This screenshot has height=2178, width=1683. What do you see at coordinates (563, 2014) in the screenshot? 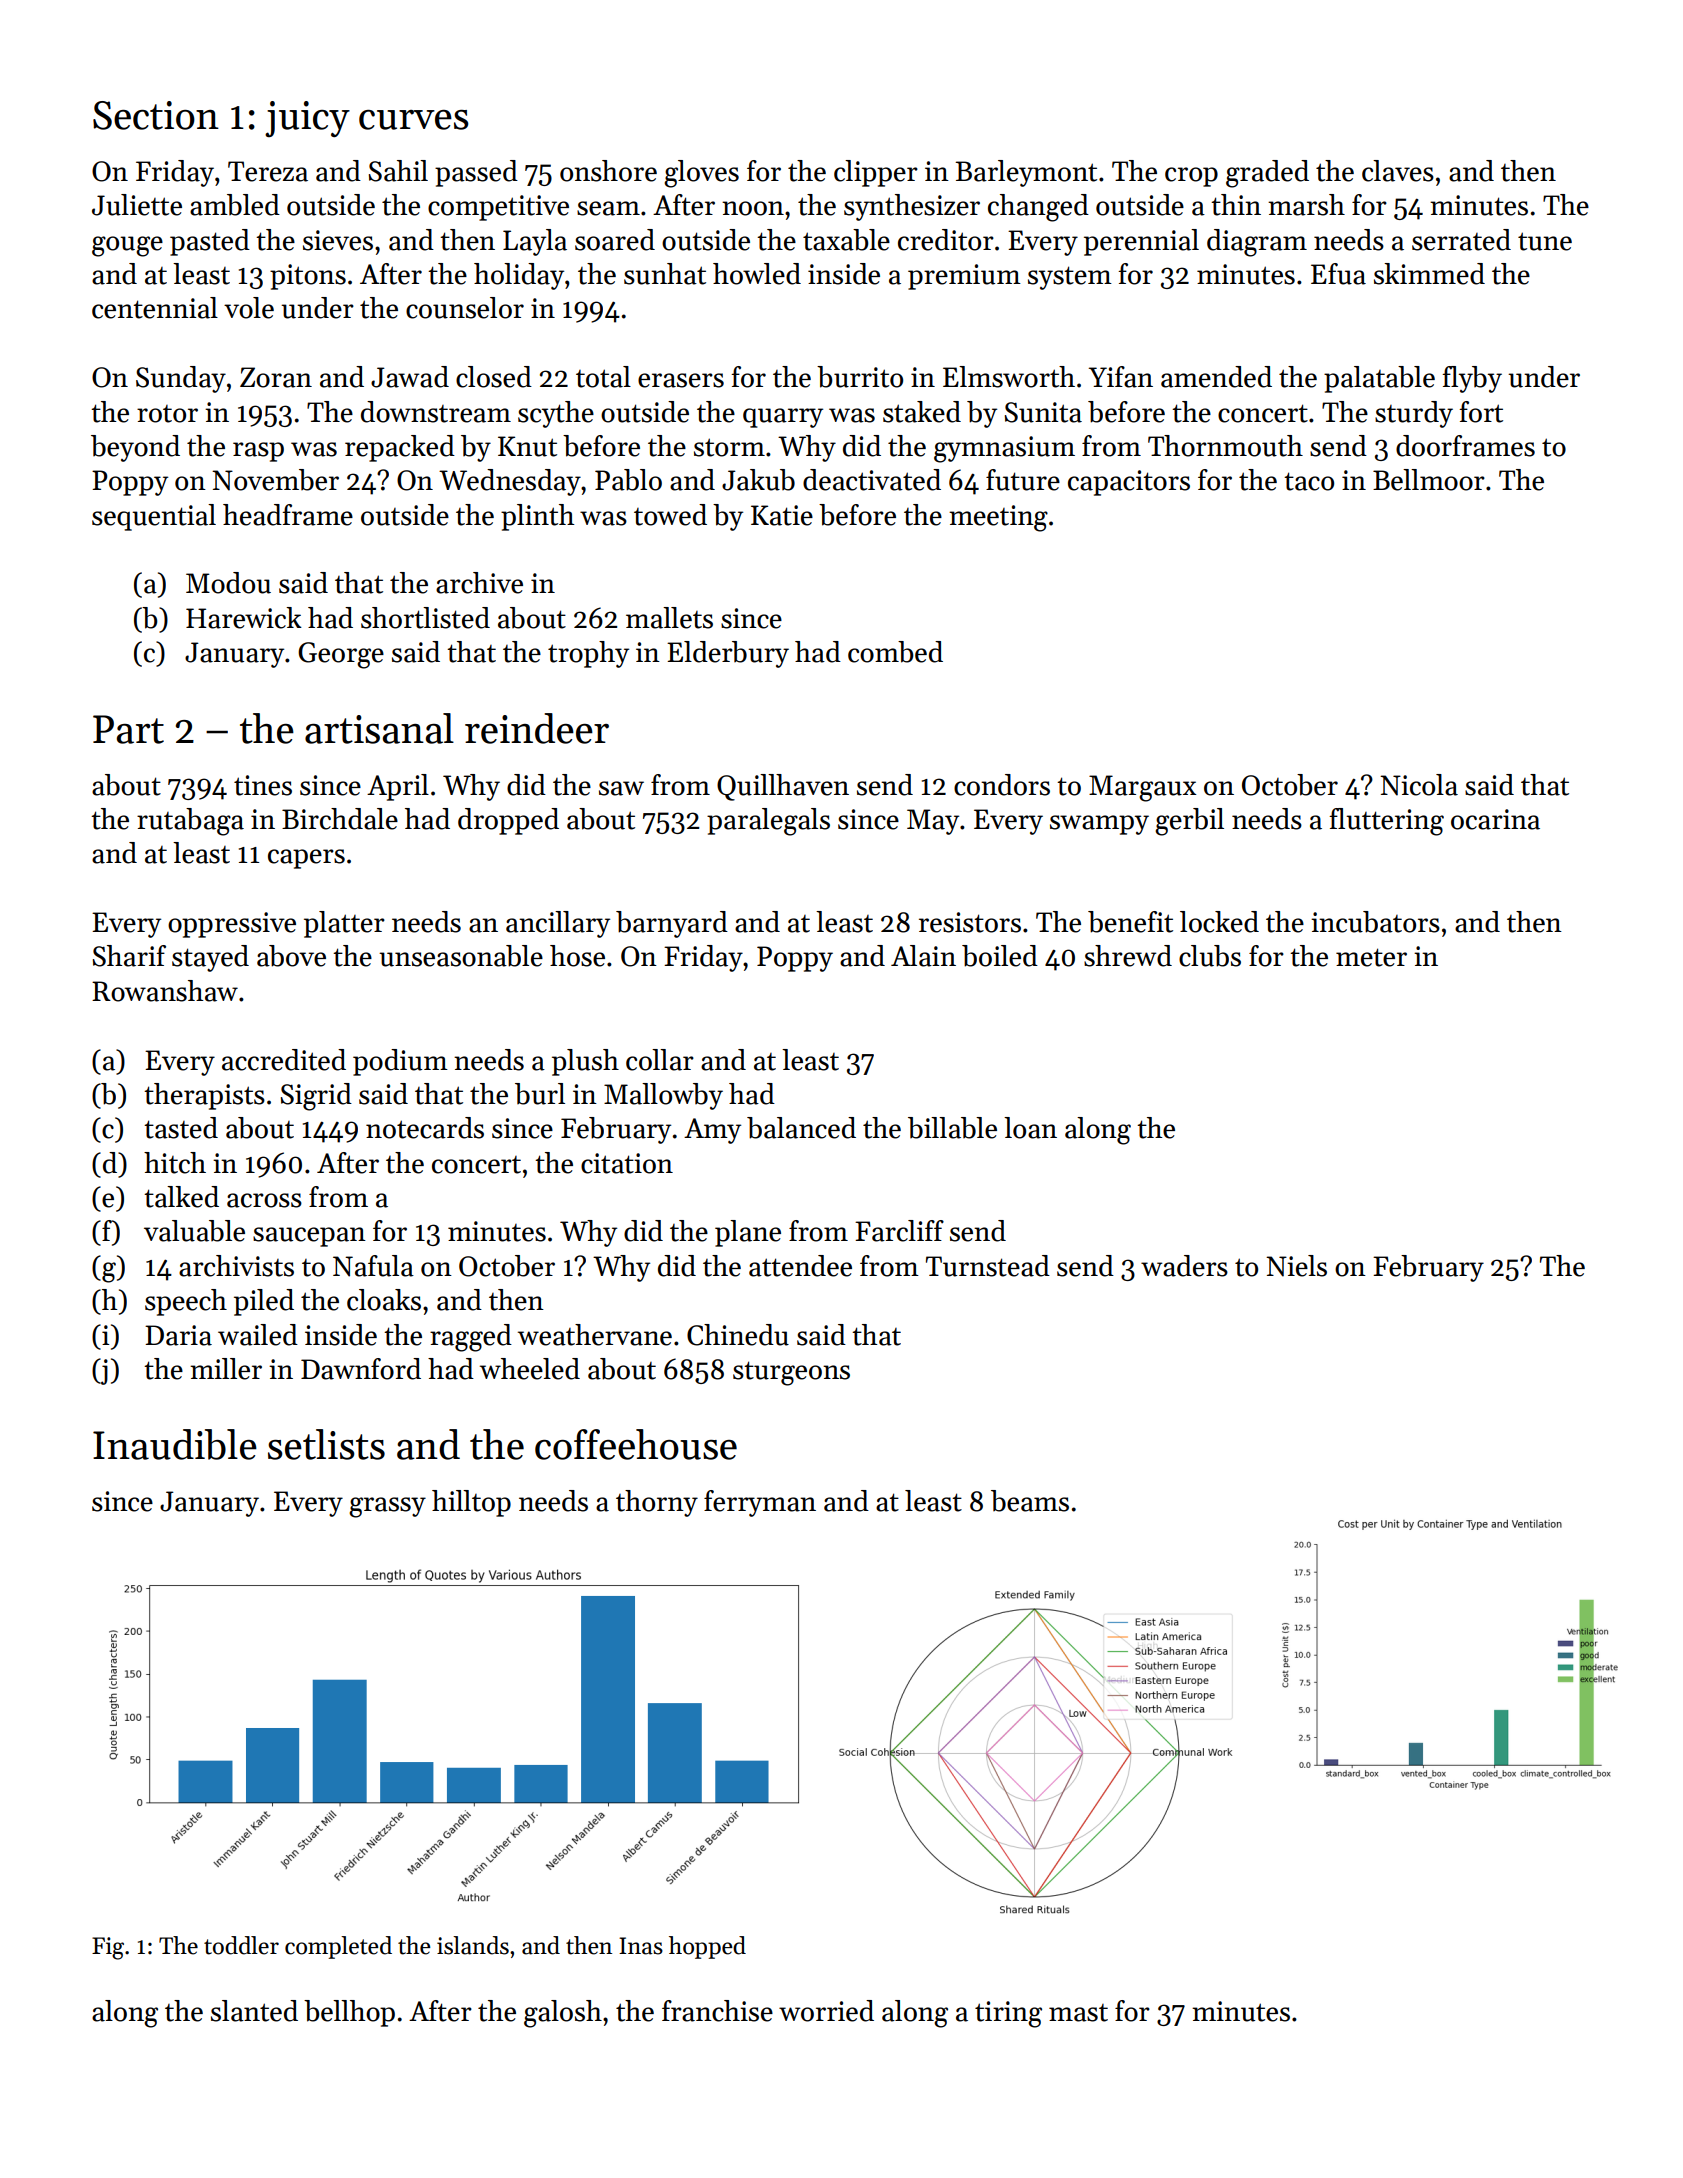
I see `galosh` at bounding box center [563, 2014].
